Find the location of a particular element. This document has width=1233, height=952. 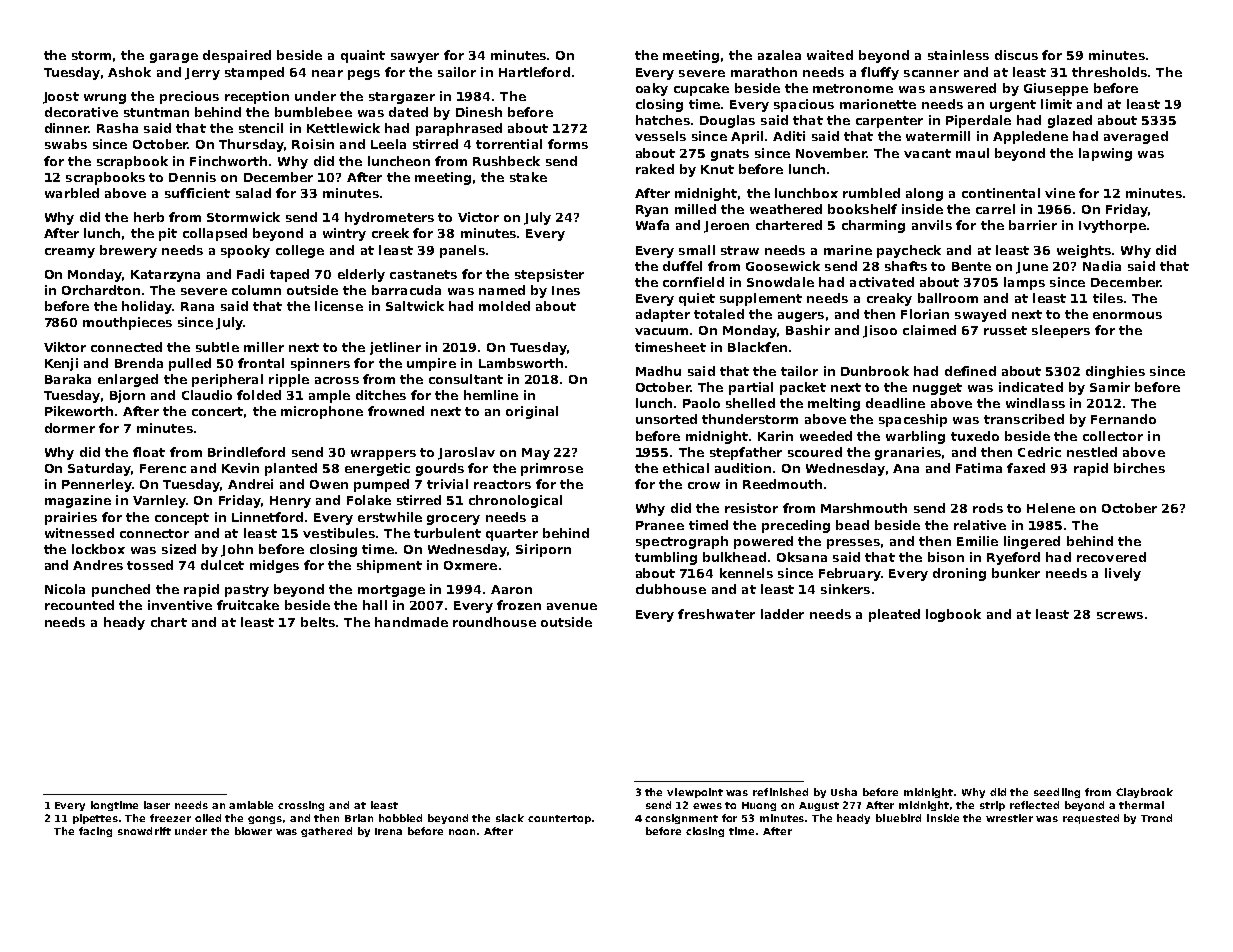

belts is located at coordinates (318, 622).
